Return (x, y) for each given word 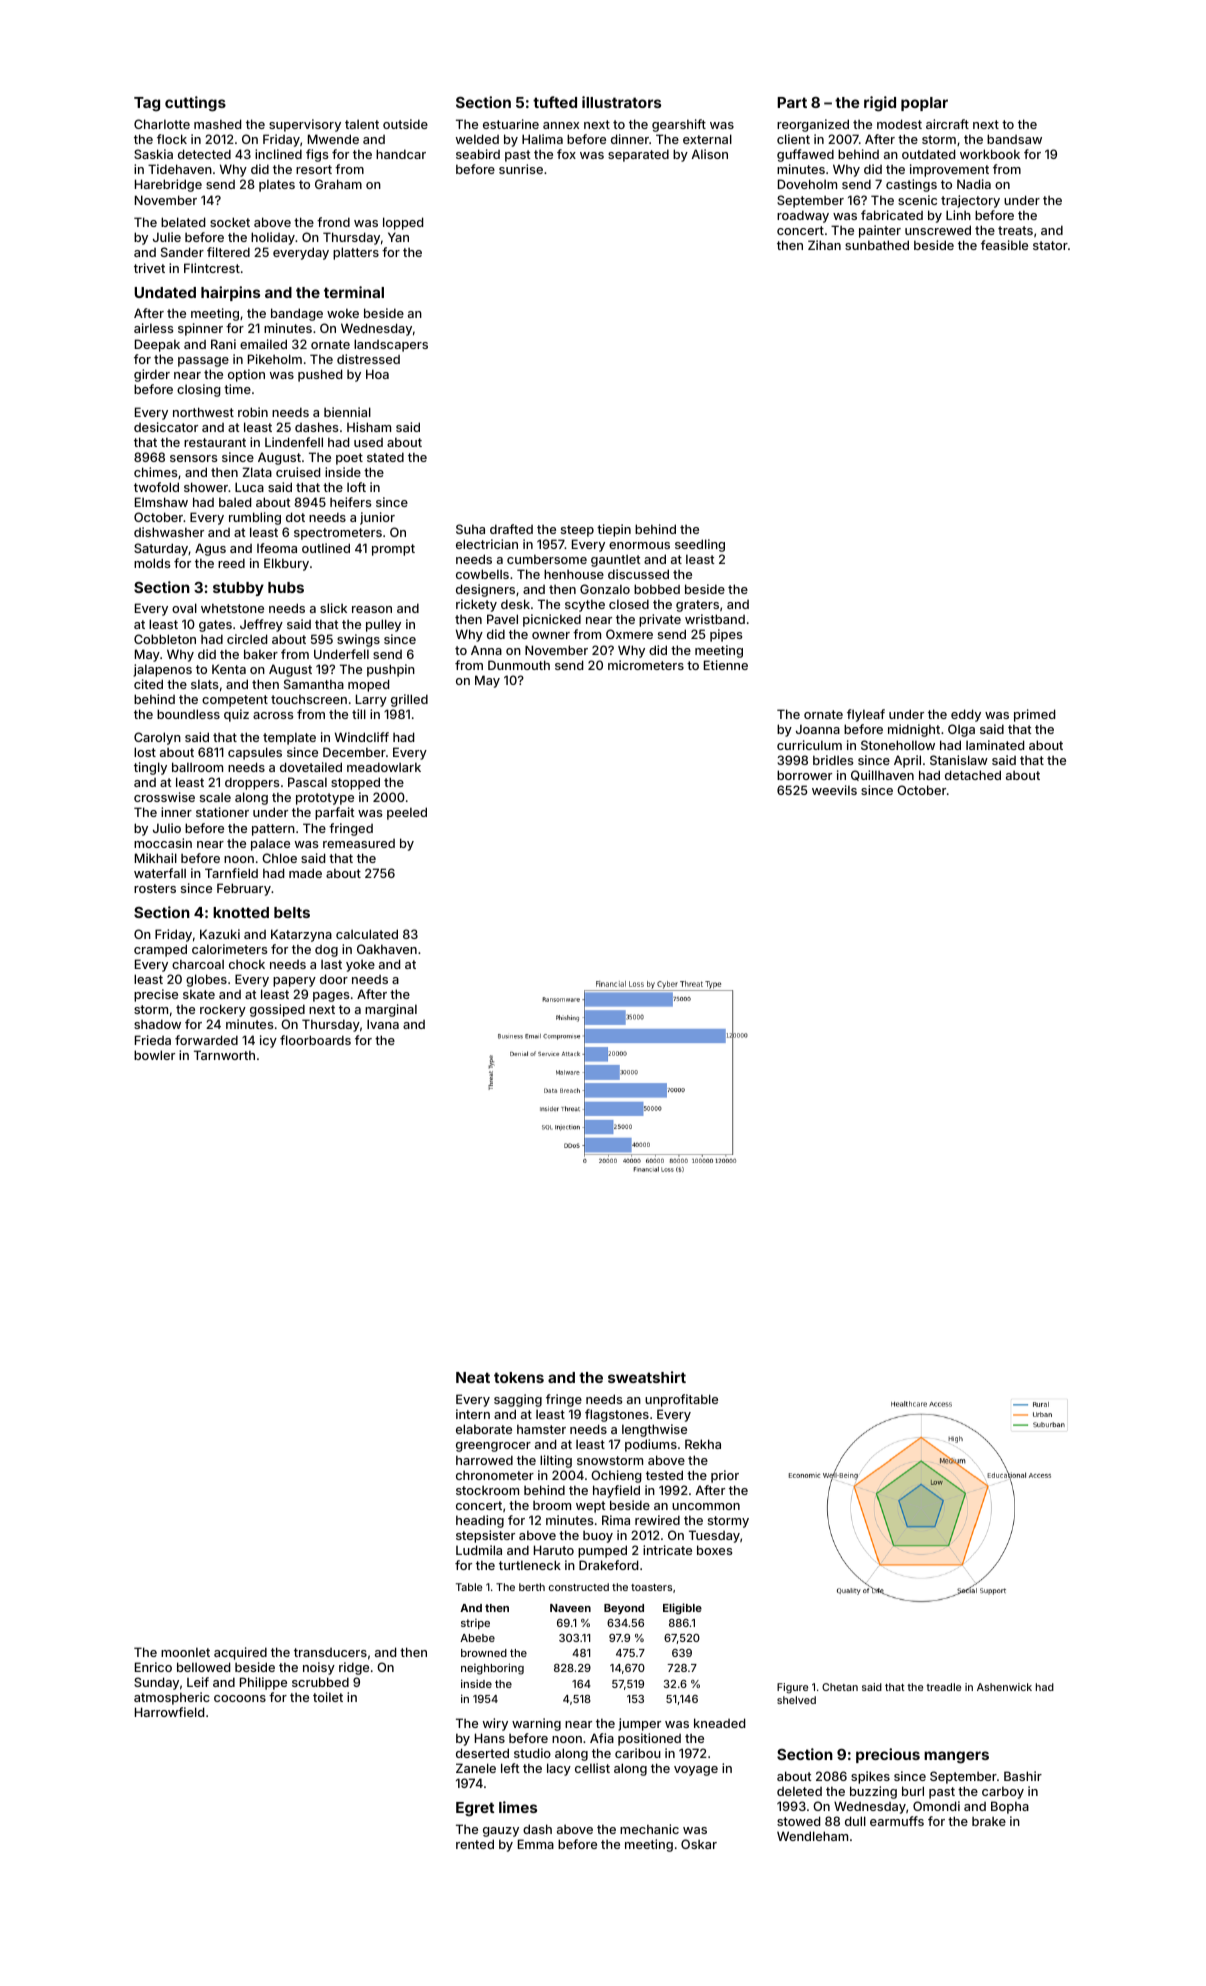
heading (480, 1521)
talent (362, 124)
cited (148, 684)
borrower (804, 775)
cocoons (240, 1698)
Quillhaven (882, 775)
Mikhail (156, 858)
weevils (834, 790)
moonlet (185, 1652)
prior (725, 1476)
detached (973, 775)
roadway (803, 216)
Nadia (974, 184)
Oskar (699, 1844)
